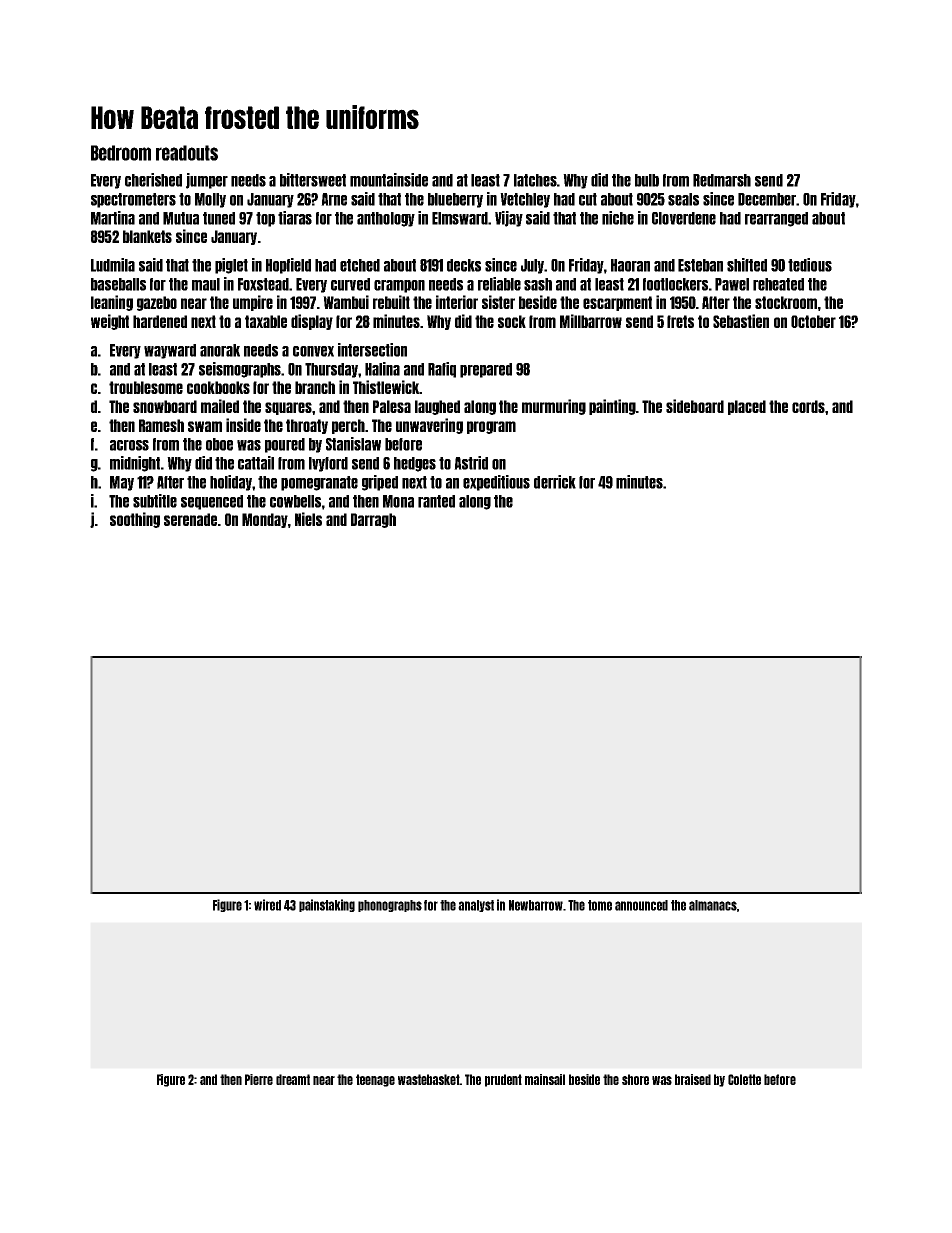 Image resolution: width=952 pixels, height=1233 pixels. What do you see at coordinates (503, 1080) in the image?
I see `prudent` at bounding box center [503, 1080].
